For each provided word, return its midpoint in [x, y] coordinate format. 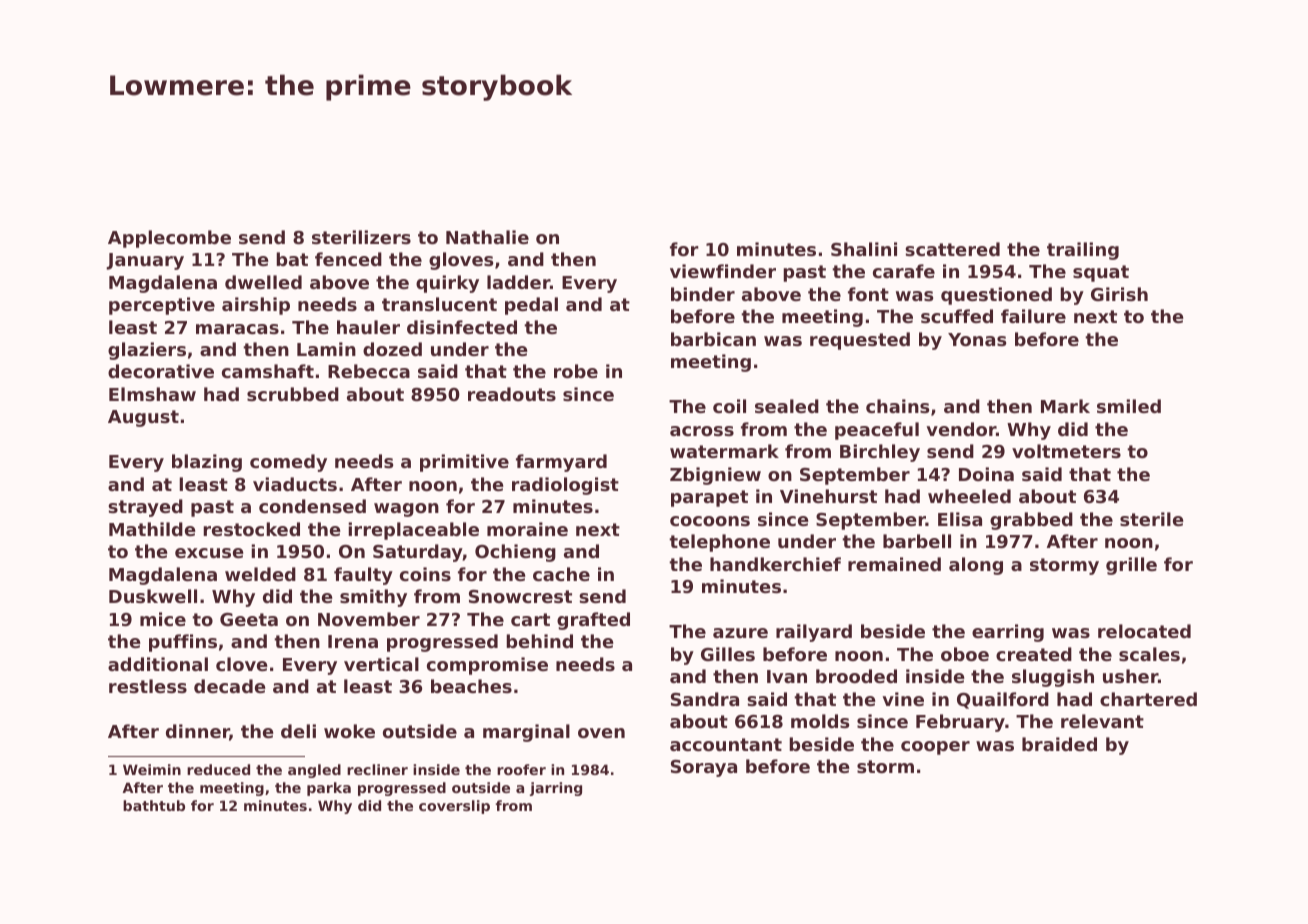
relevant [1102, 721]
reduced [218, 769]
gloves [461, 261]
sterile [1152, 519]
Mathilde [152, 529]
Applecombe [169, 239]
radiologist [565, 486]
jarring [556, 789]
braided [1059, 744]
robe [576, 371]
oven [601, 733]
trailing [1083, 251]
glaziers [147, 351]
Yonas [977, 339]
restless [148, 686]
